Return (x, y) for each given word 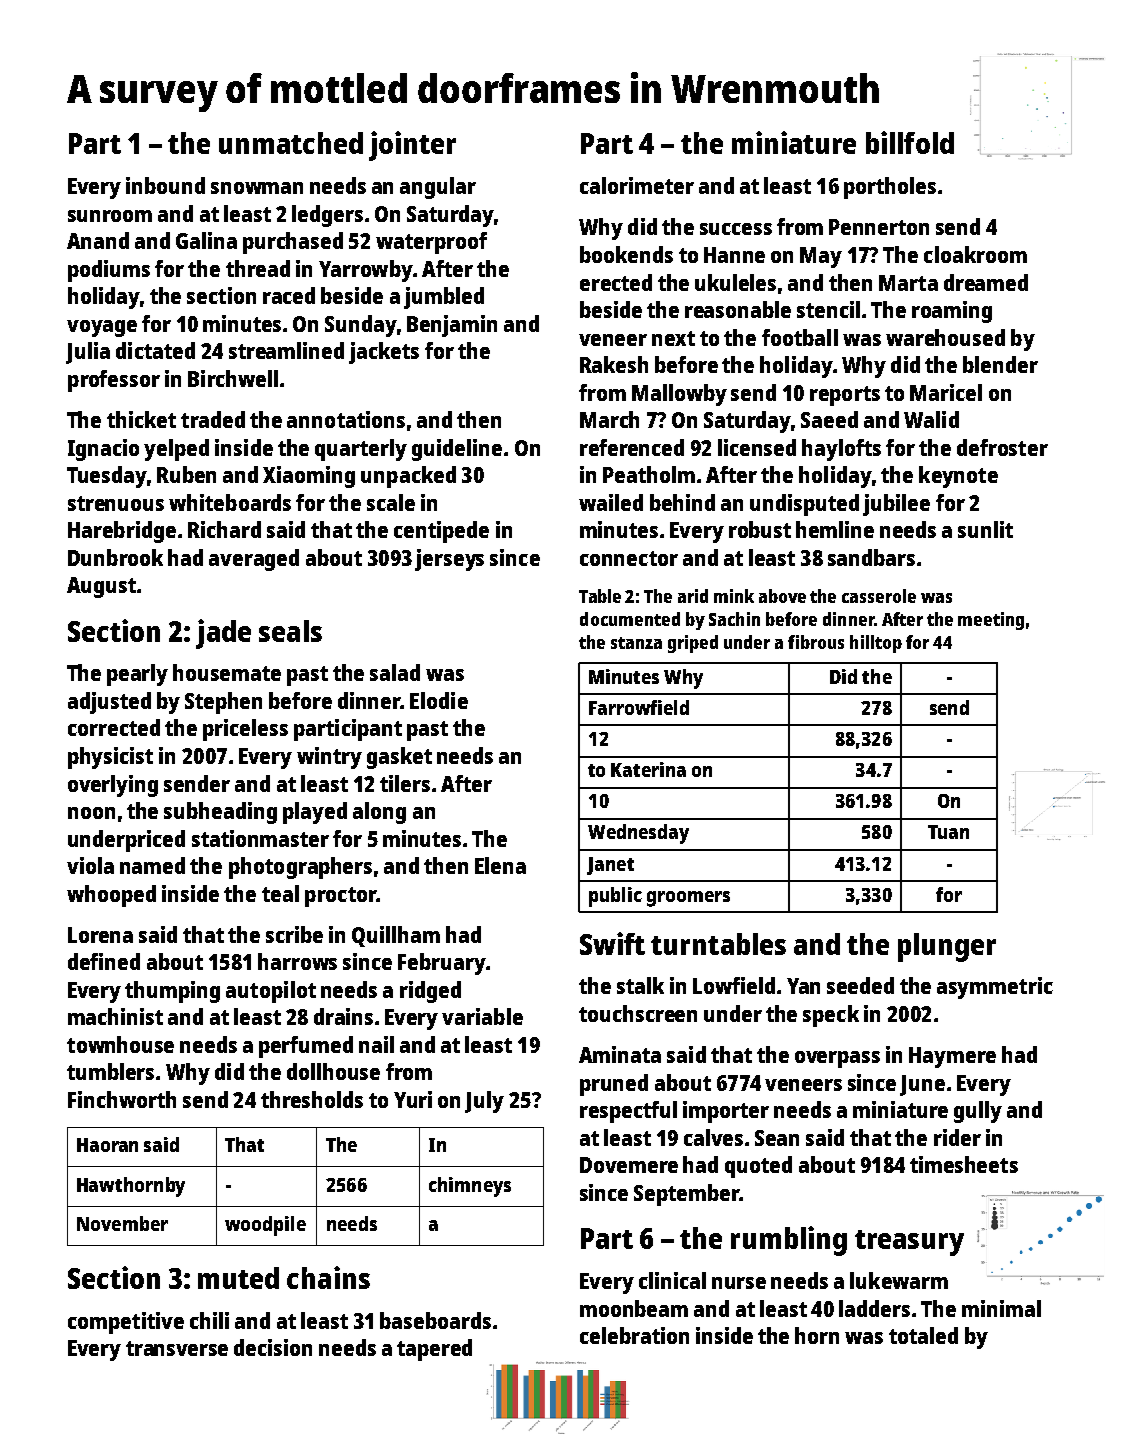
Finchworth (122, 1099)
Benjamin (452, 326)
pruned (614, 1085)
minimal (1001, 1308)
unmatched (291, 143)
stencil (828, 309)
